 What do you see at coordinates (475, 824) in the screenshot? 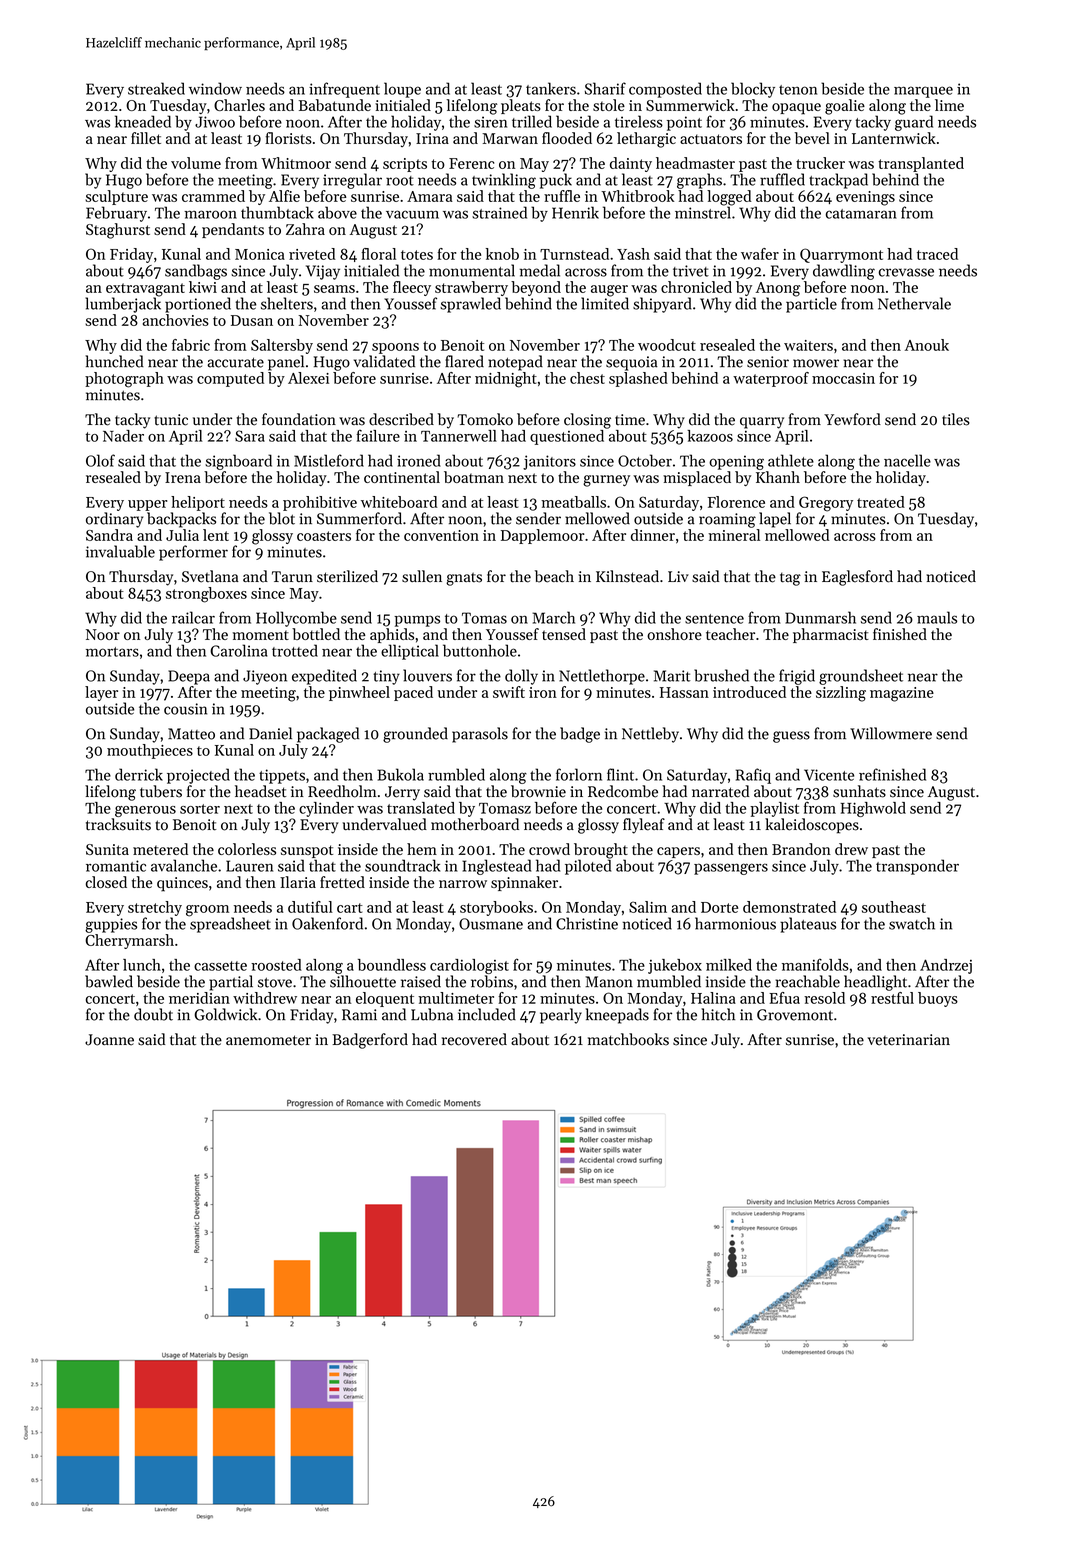
I see `motherboard` at bounding box center [475, 824].
